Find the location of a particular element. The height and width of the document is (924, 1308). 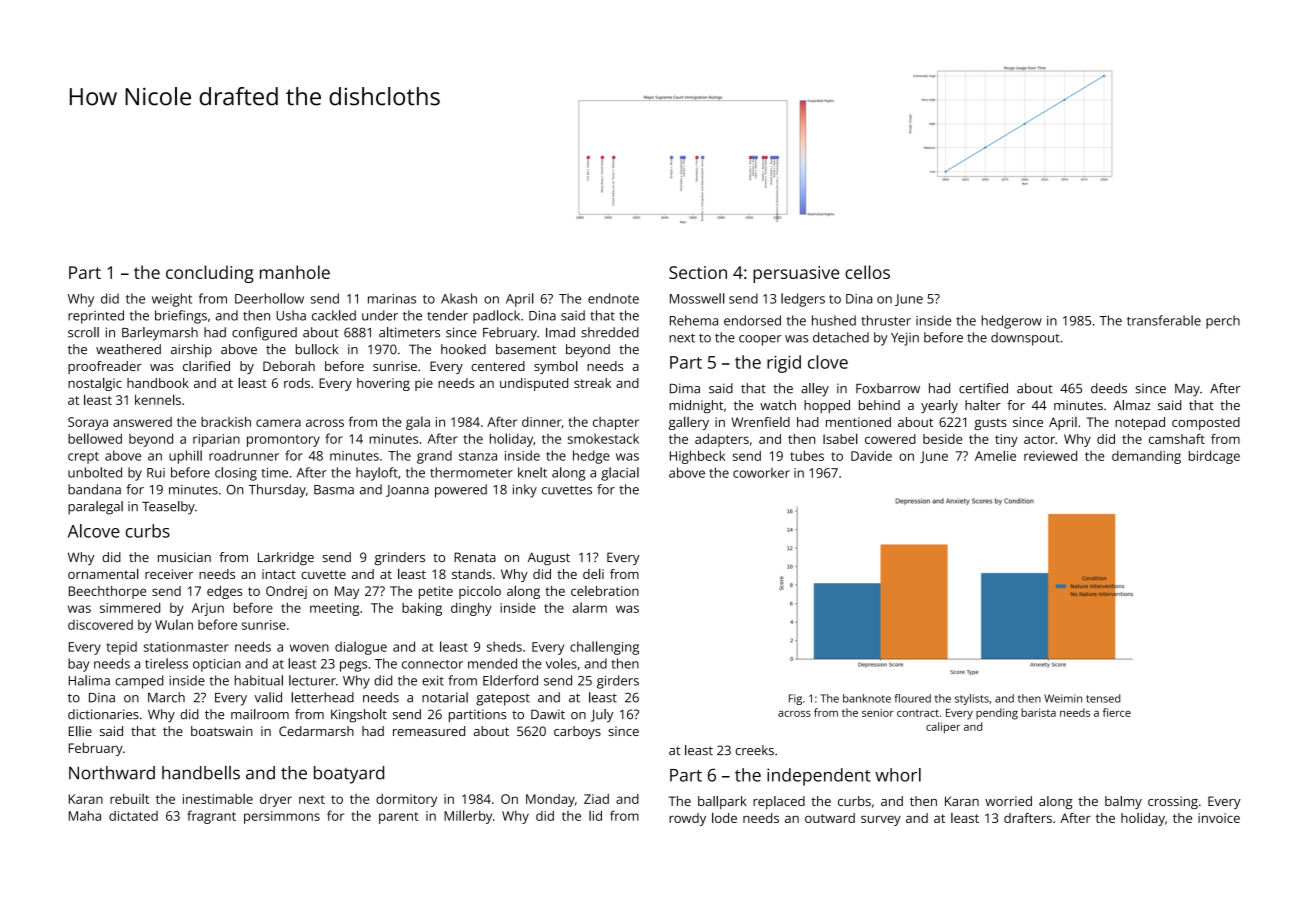

Maha is located at coordinates (85, 815).
